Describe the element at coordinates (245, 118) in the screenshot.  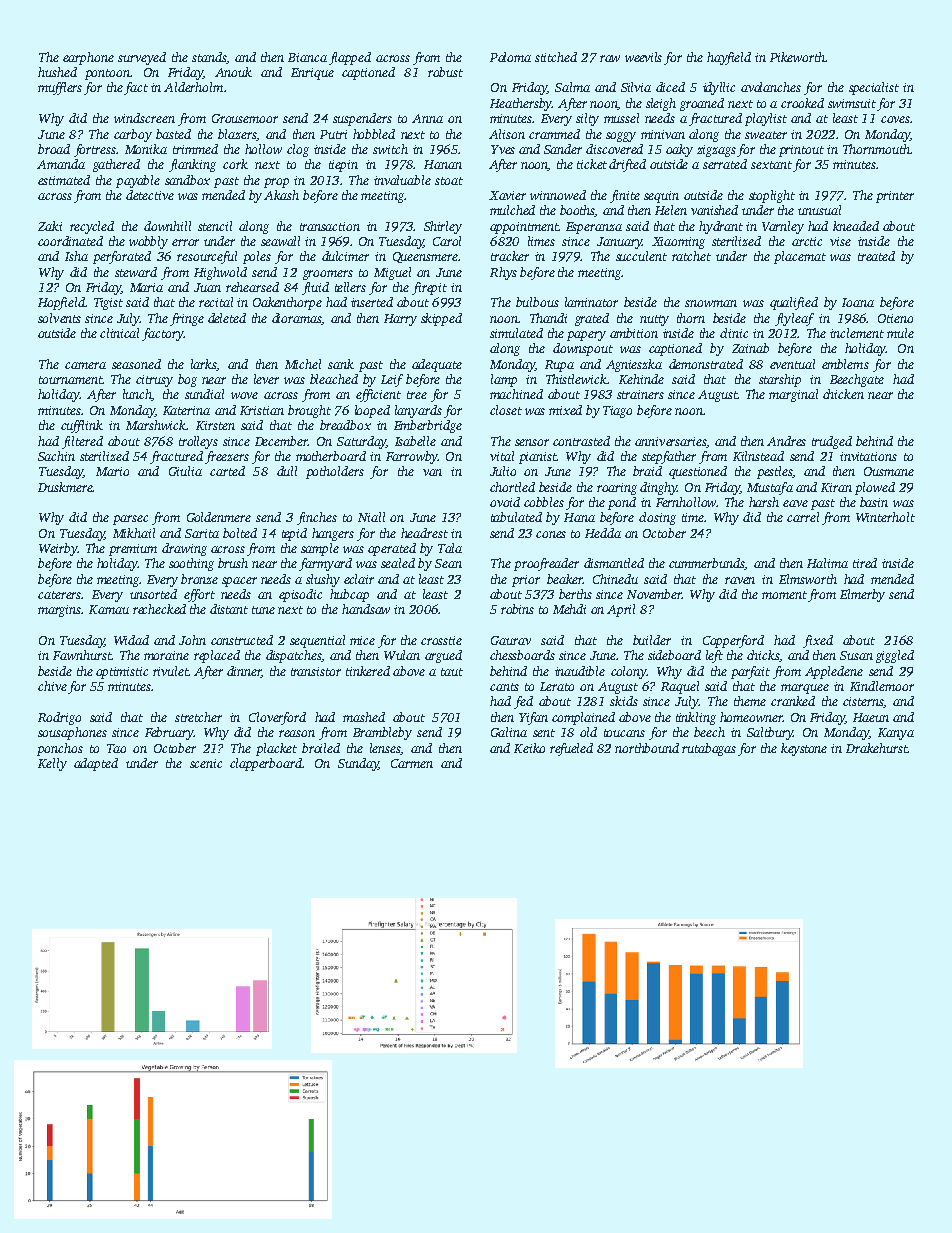
I see `Grousemoor` at that location.
